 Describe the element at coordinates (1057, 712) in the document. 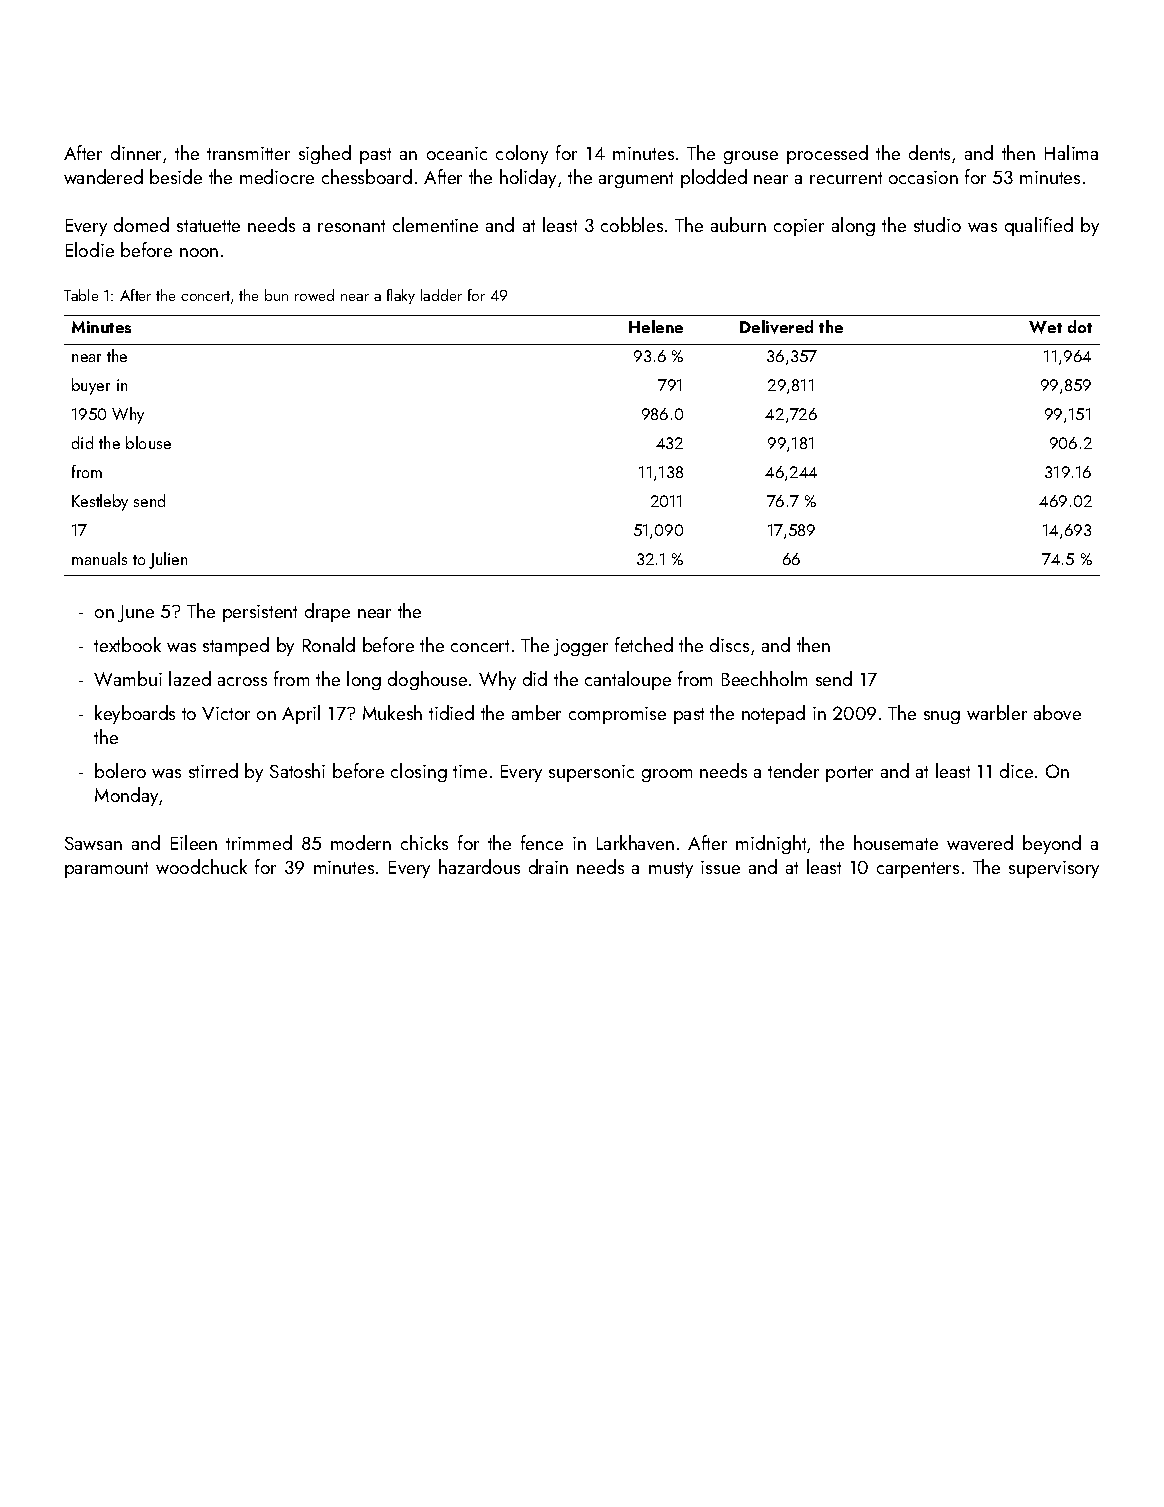

I see `above` at that location.
